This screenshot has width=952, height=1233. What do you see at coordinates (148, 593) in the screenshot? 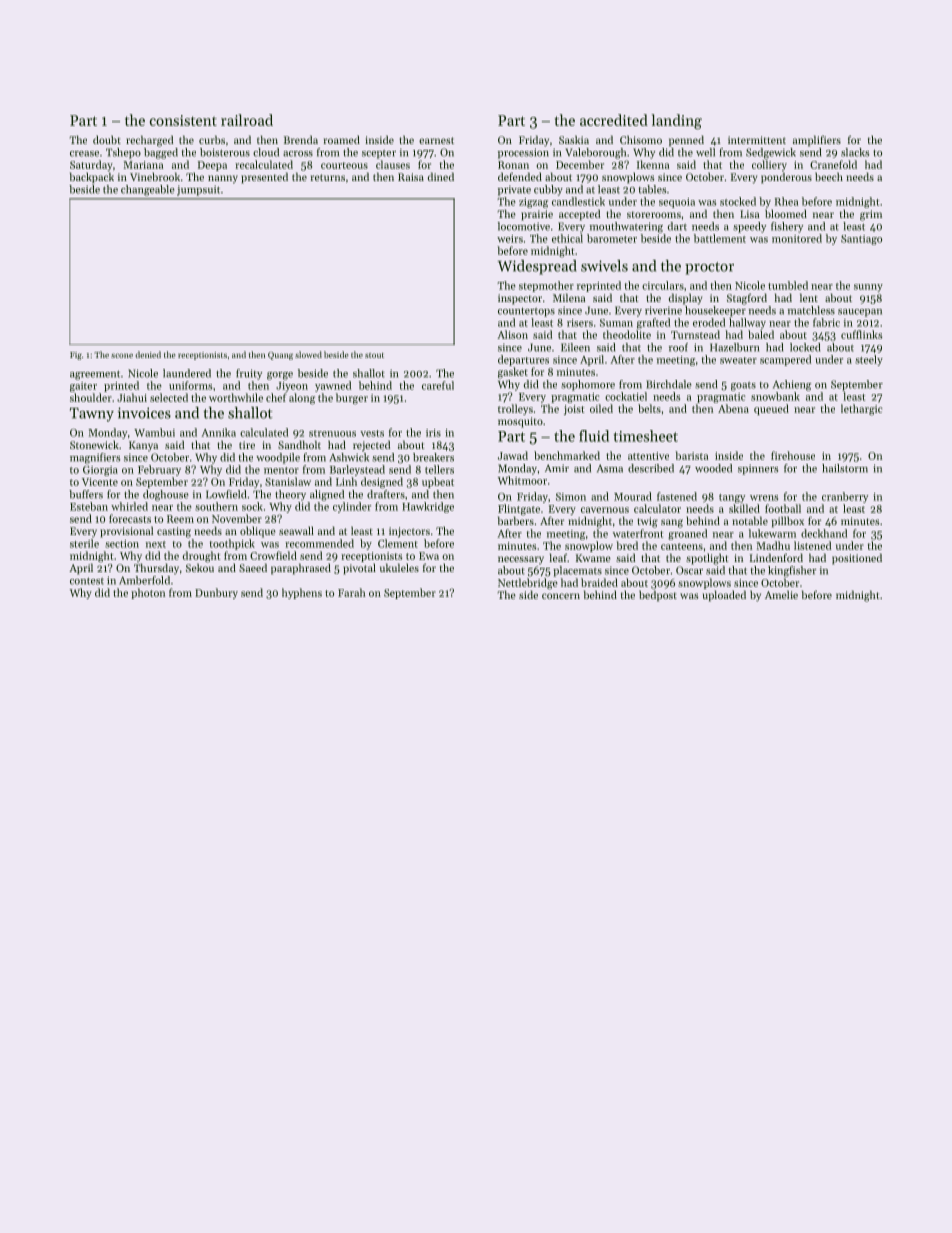
I see `photon` at bounding box center [148, 593].
